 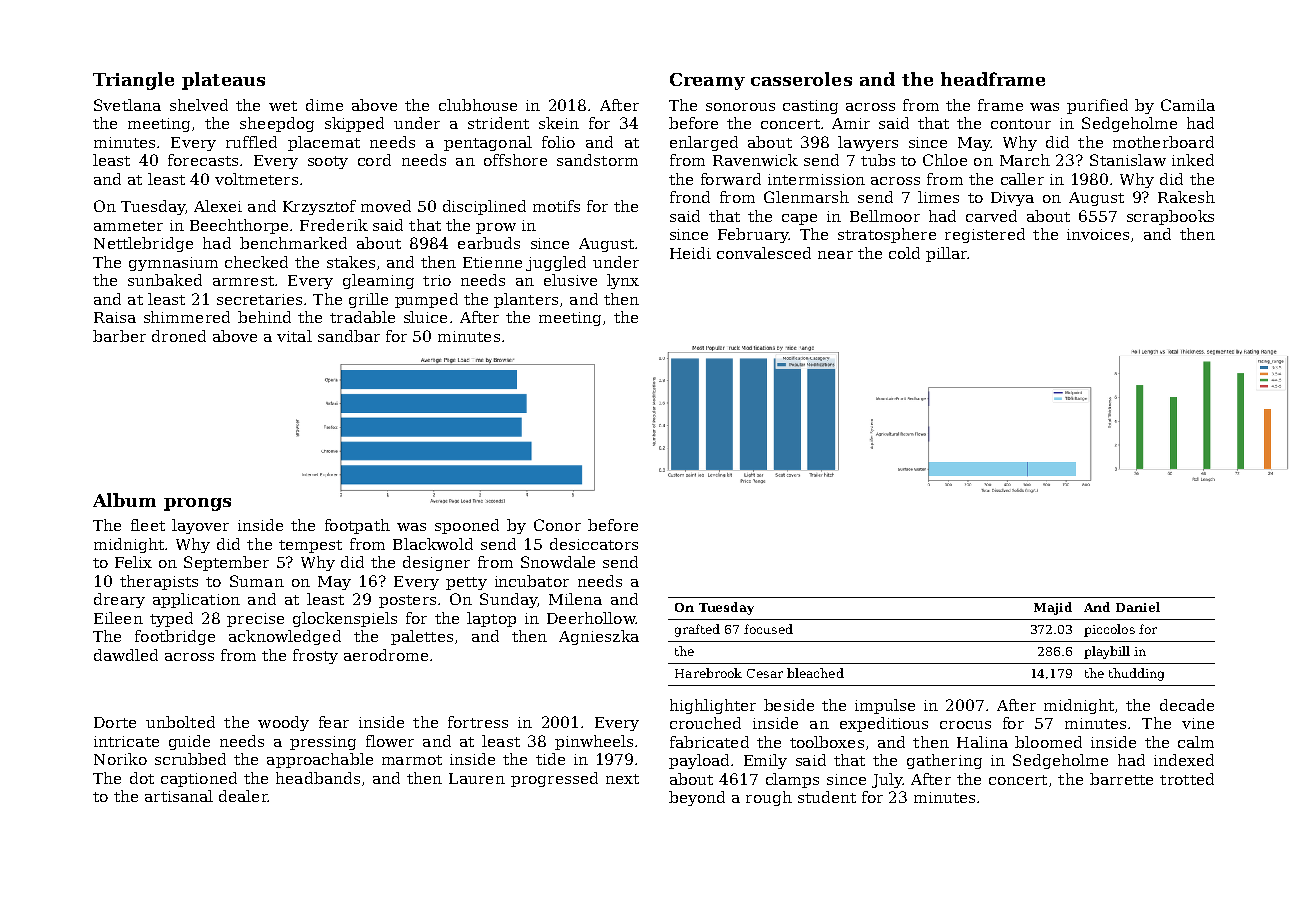 I want to click on Nettlebridge, so click(x=143, y=244).
